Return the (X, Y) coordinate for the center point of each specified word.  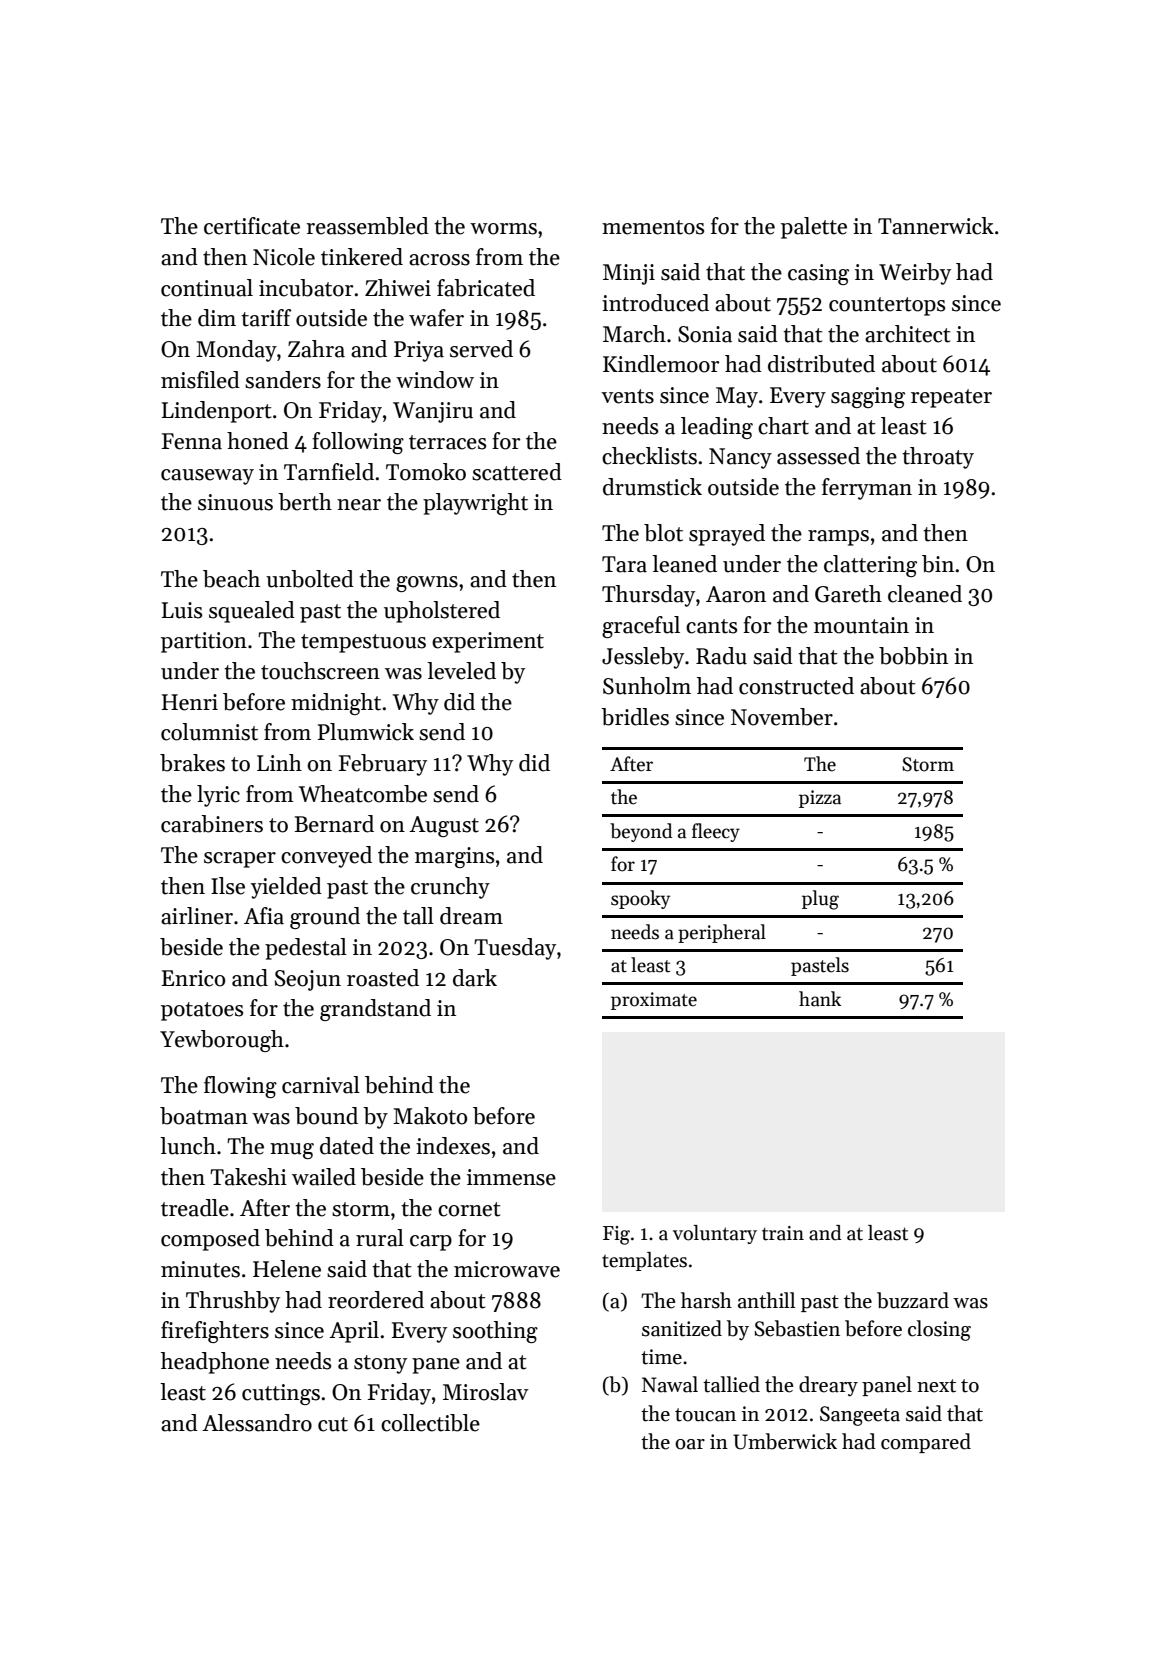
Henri (190, 702)
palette (814, 228)
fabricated (486, 288)
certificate (252, 226)
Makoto (430, 1116)
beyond (641, 832)
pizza (820, 799)
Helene (287, 1269)
